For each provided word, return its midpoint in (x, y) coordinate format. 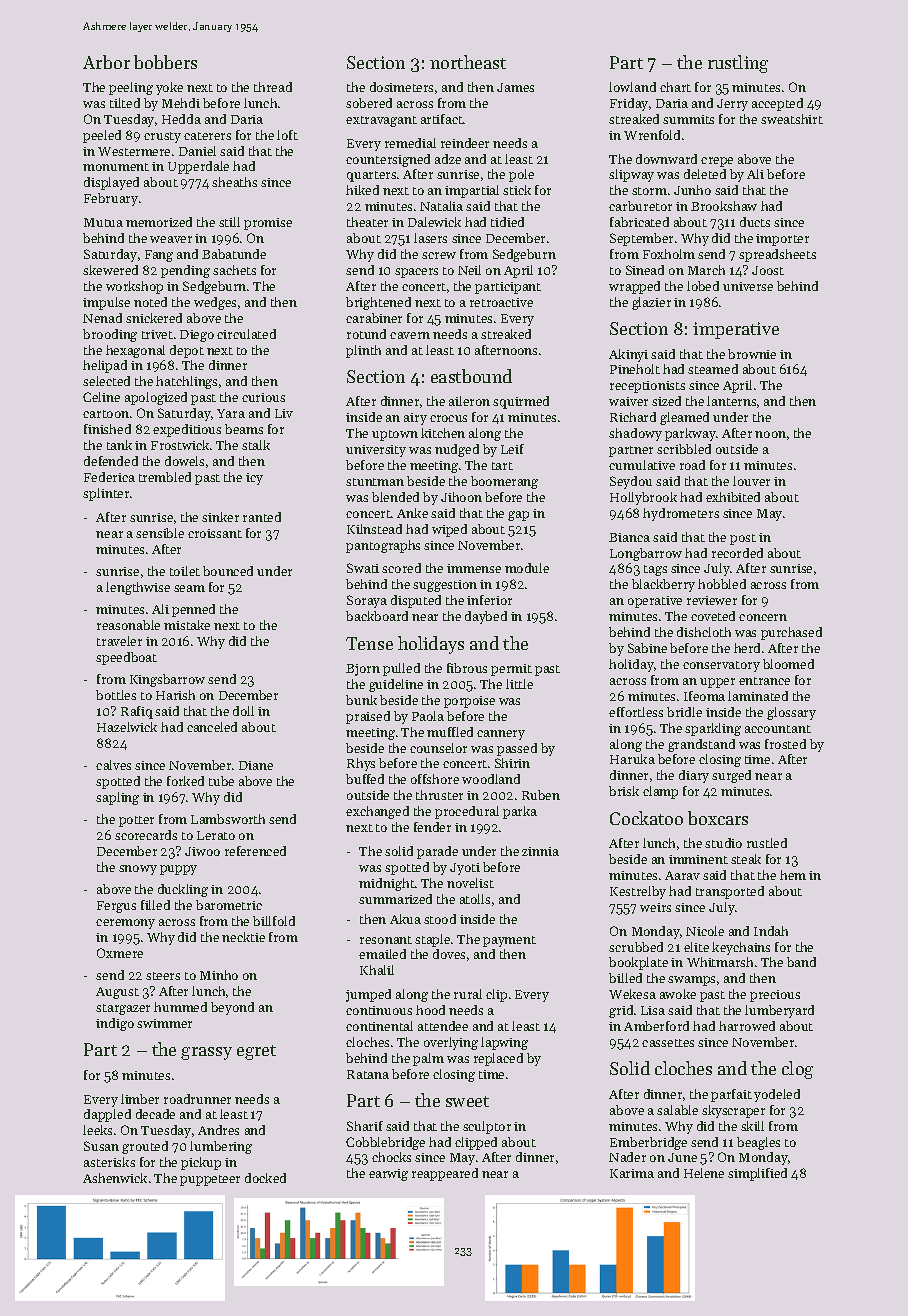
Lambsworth (228, 819)
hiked (362, 190)
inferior (489, 600)
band (801, 962)
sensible (160, 533)
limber (140, 1099)
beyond (232, 1008)
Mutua (103, 222)
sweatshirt (792, 119)
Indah (771, 931)
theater (367, 222)
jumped (368, 995)
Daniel (197, 151)
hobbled (722, 584)
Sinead (645, 270)
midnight (387, 884)
